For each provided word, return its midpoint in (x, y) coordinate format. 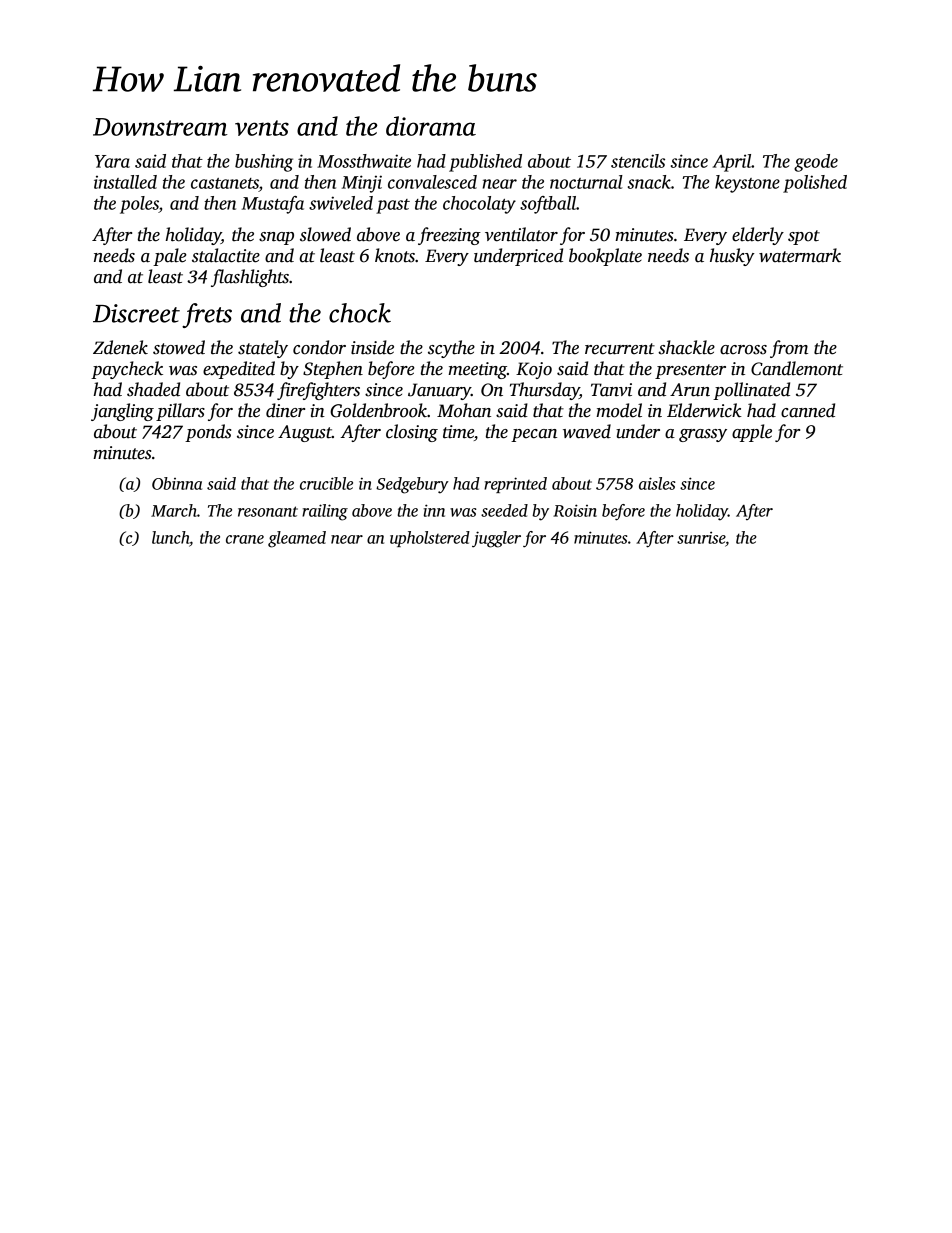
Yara (112, 161)
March (174, 510)
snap (276, 238)
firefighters (318, 391)
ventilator (521, 234)
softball (548, 205)
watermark (800, 255)
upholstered (430, 539)
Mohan (464, 410)
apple (752, 433)
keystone (747, 184)
